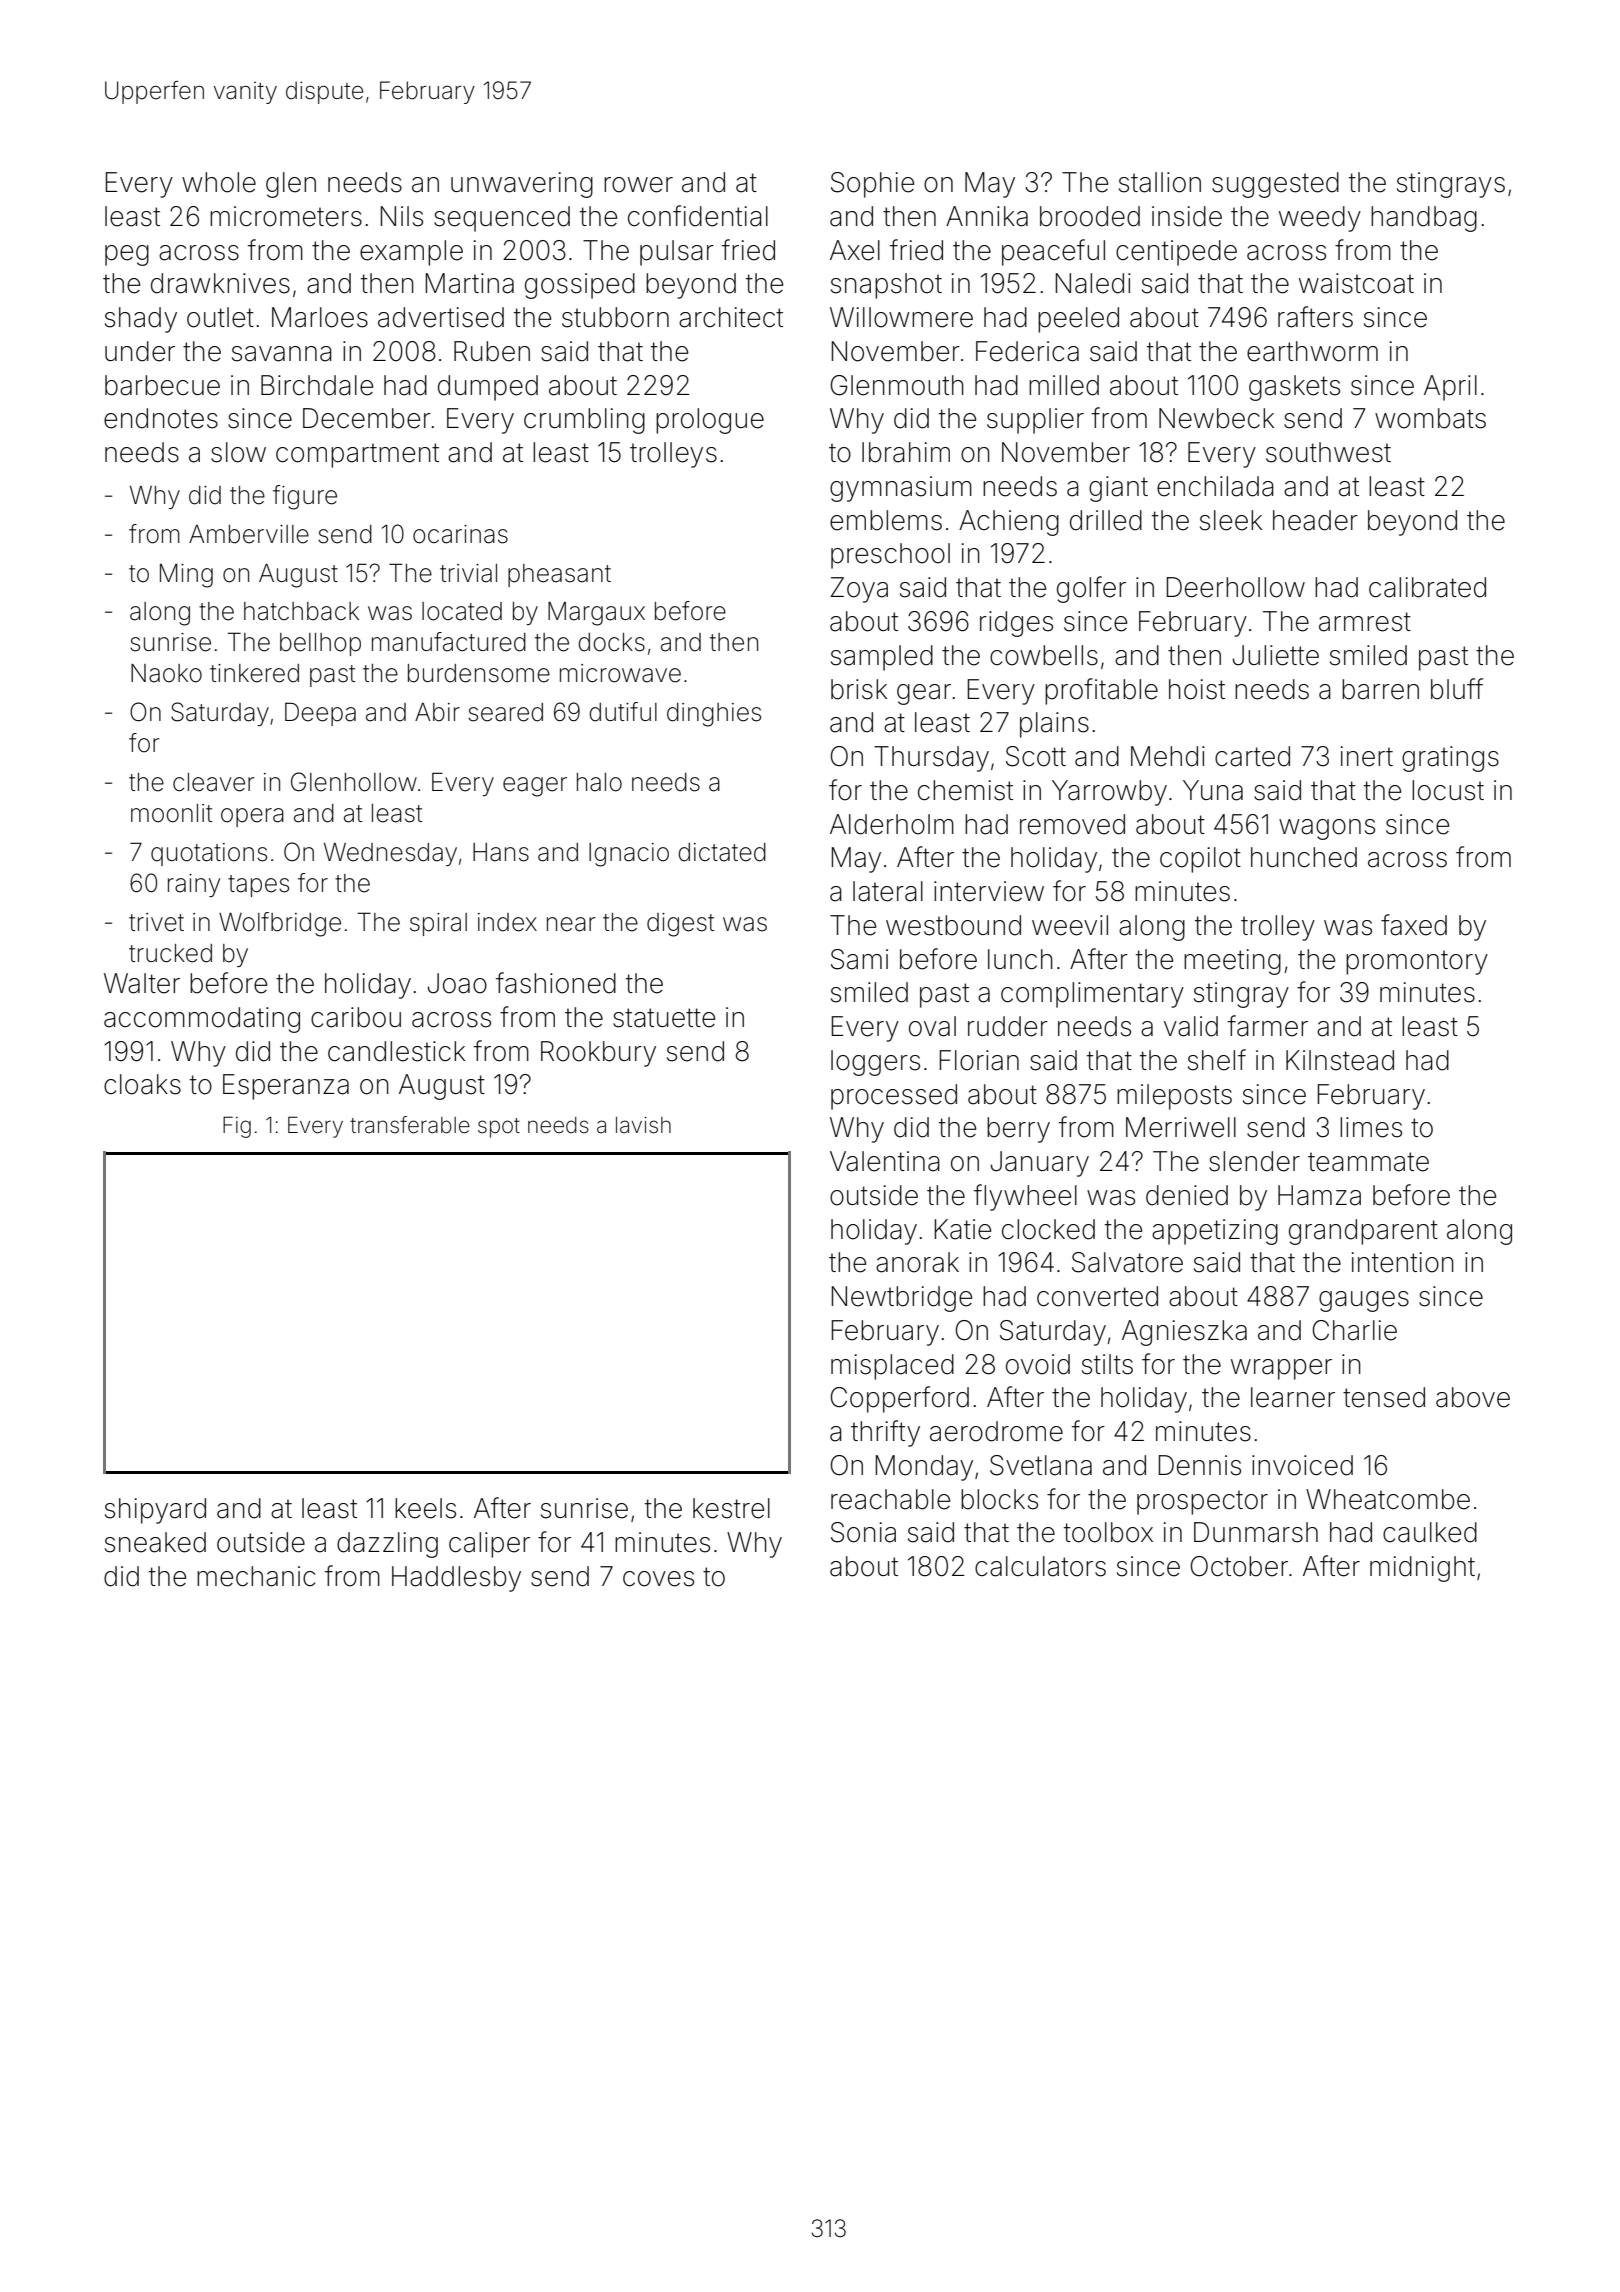 The image size is (1620, 2292). I want to click on shipyard, so click(155, 1511).
